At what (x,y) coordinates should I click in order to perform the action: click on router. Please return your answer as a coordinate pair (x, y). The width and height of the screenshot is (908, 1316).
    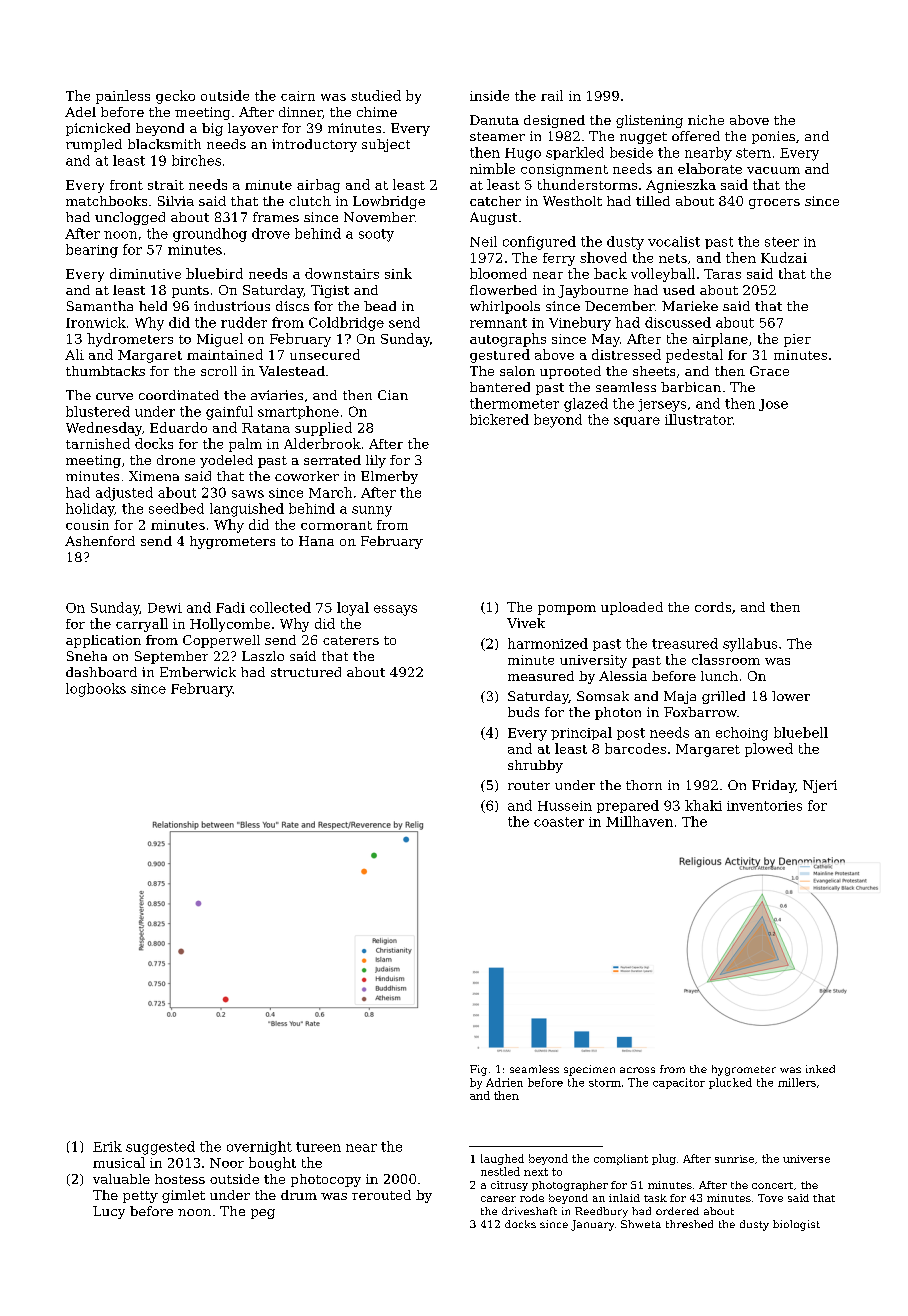
    Looking at the image, I should click on (529, 785).
